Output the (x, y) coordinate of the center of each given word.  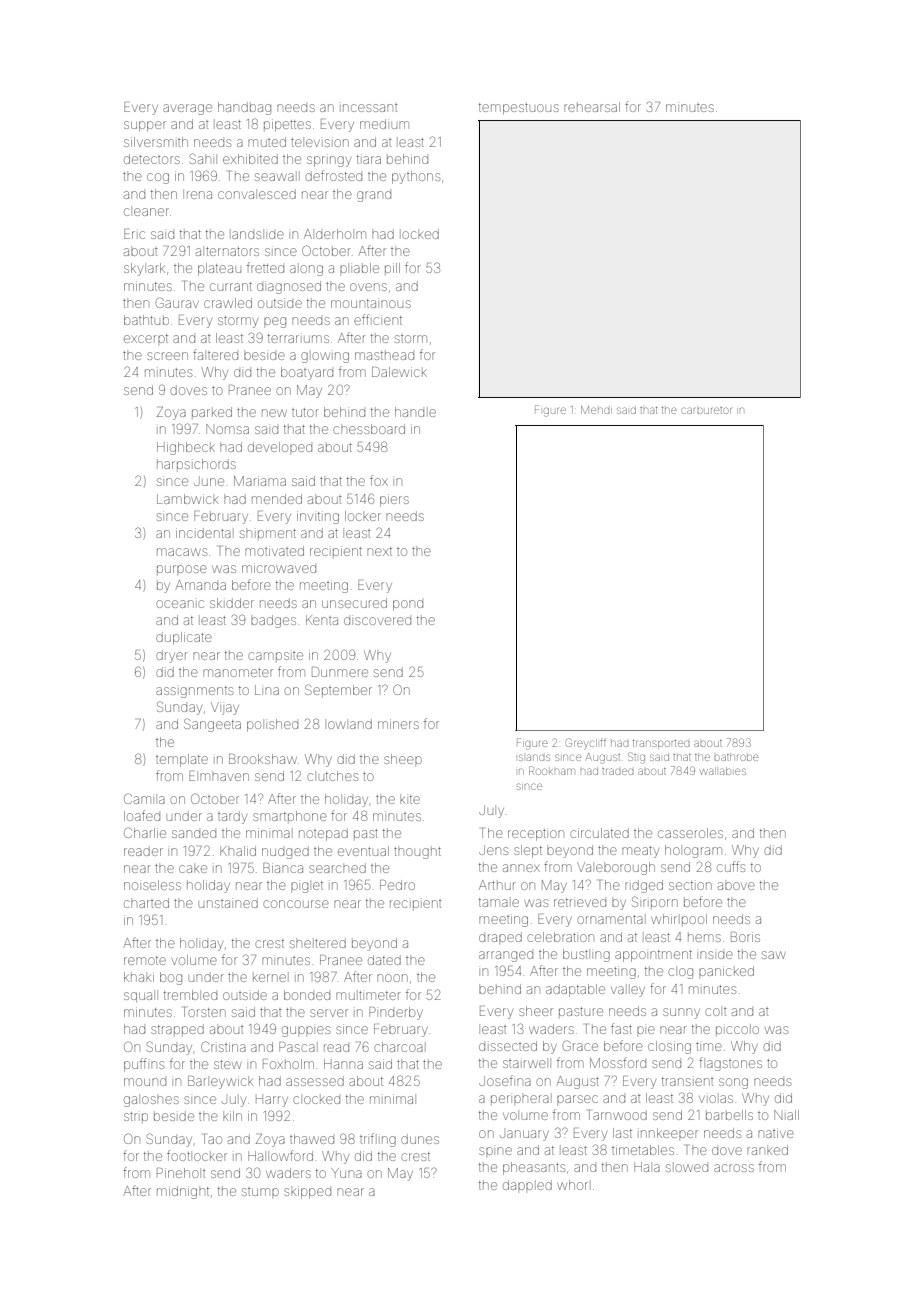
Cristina (223, 1046)
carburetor (706, 410)
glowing (325, 357)
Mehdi (596, 410)
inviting (318, 517)
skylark (144, 269)
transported (661, 744)
